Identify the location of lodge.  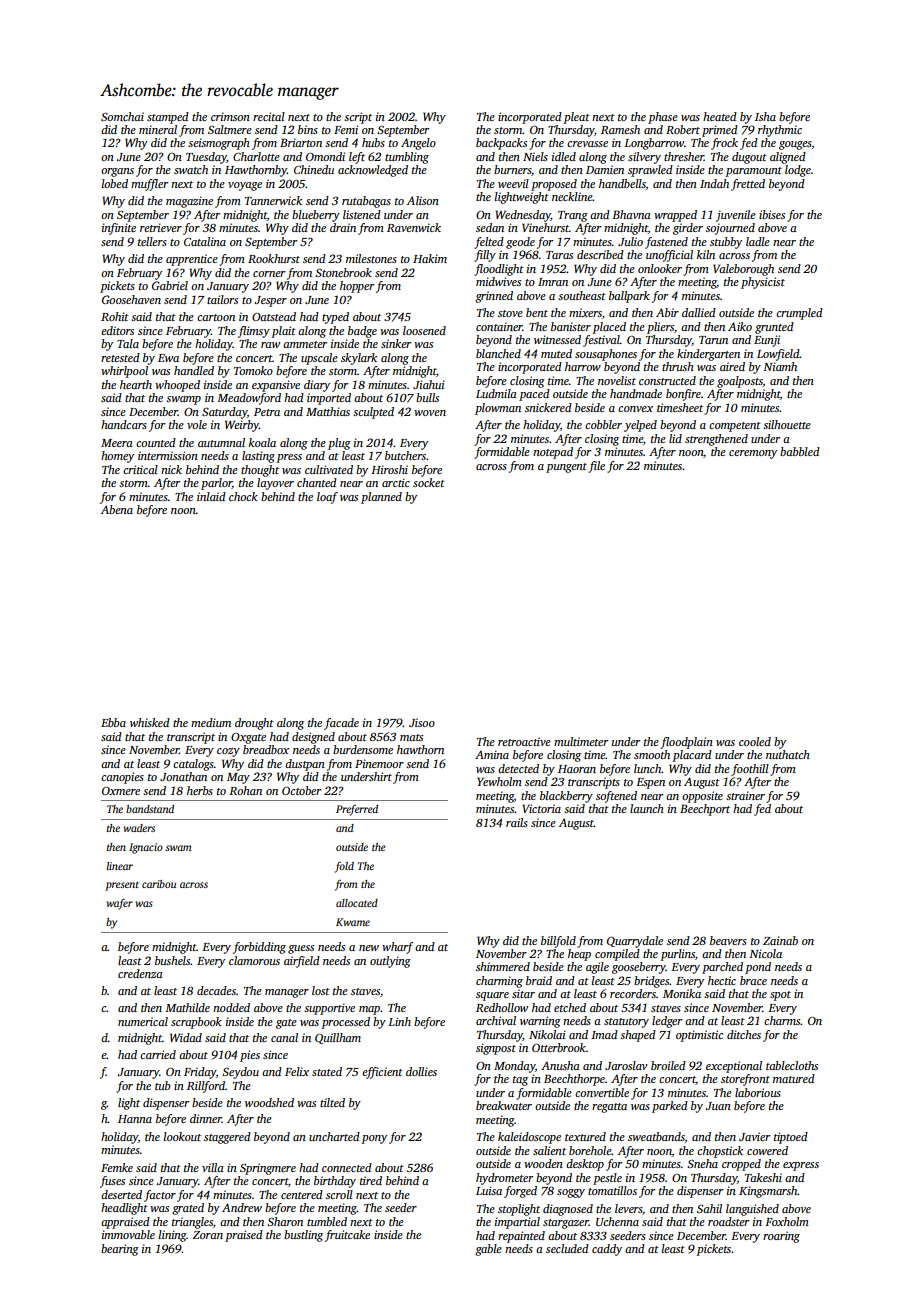
(798, 171).
